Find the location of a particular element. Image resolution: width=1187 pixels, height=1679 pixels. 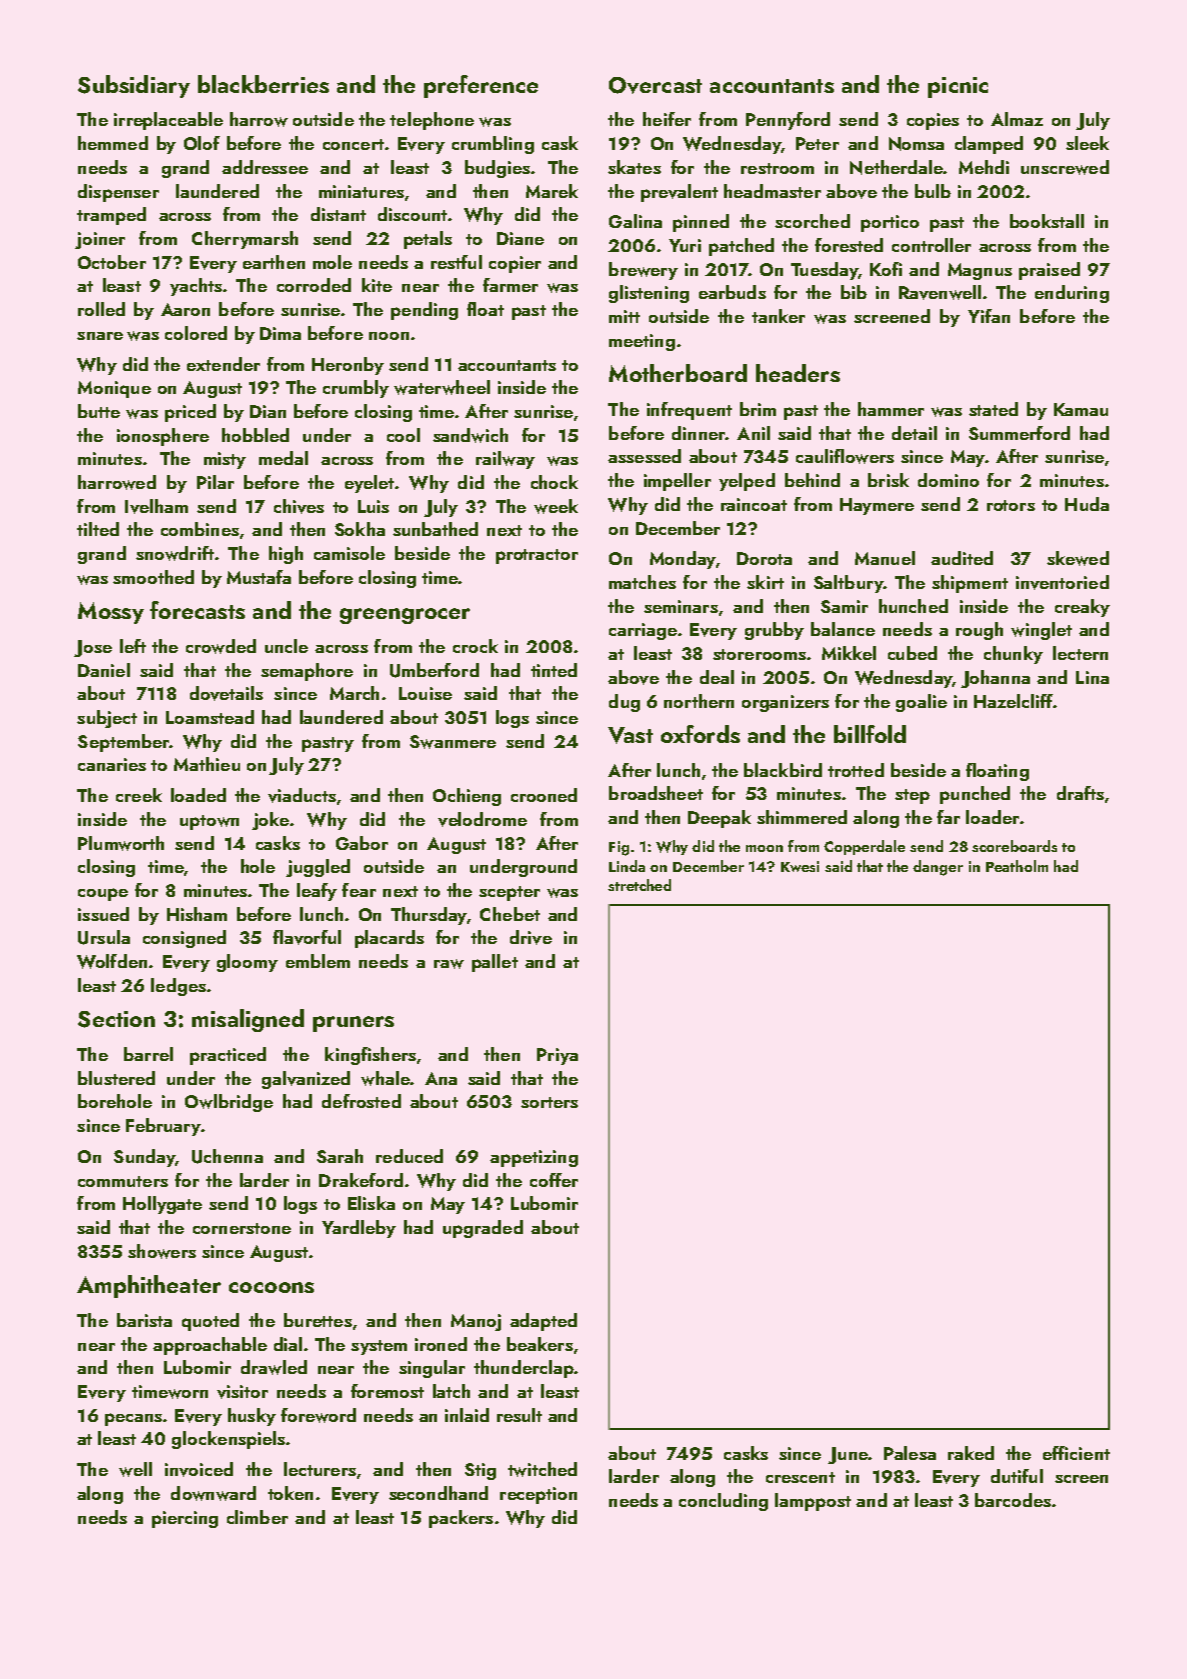

barcodes is located at coordinates (1013, 1500).
